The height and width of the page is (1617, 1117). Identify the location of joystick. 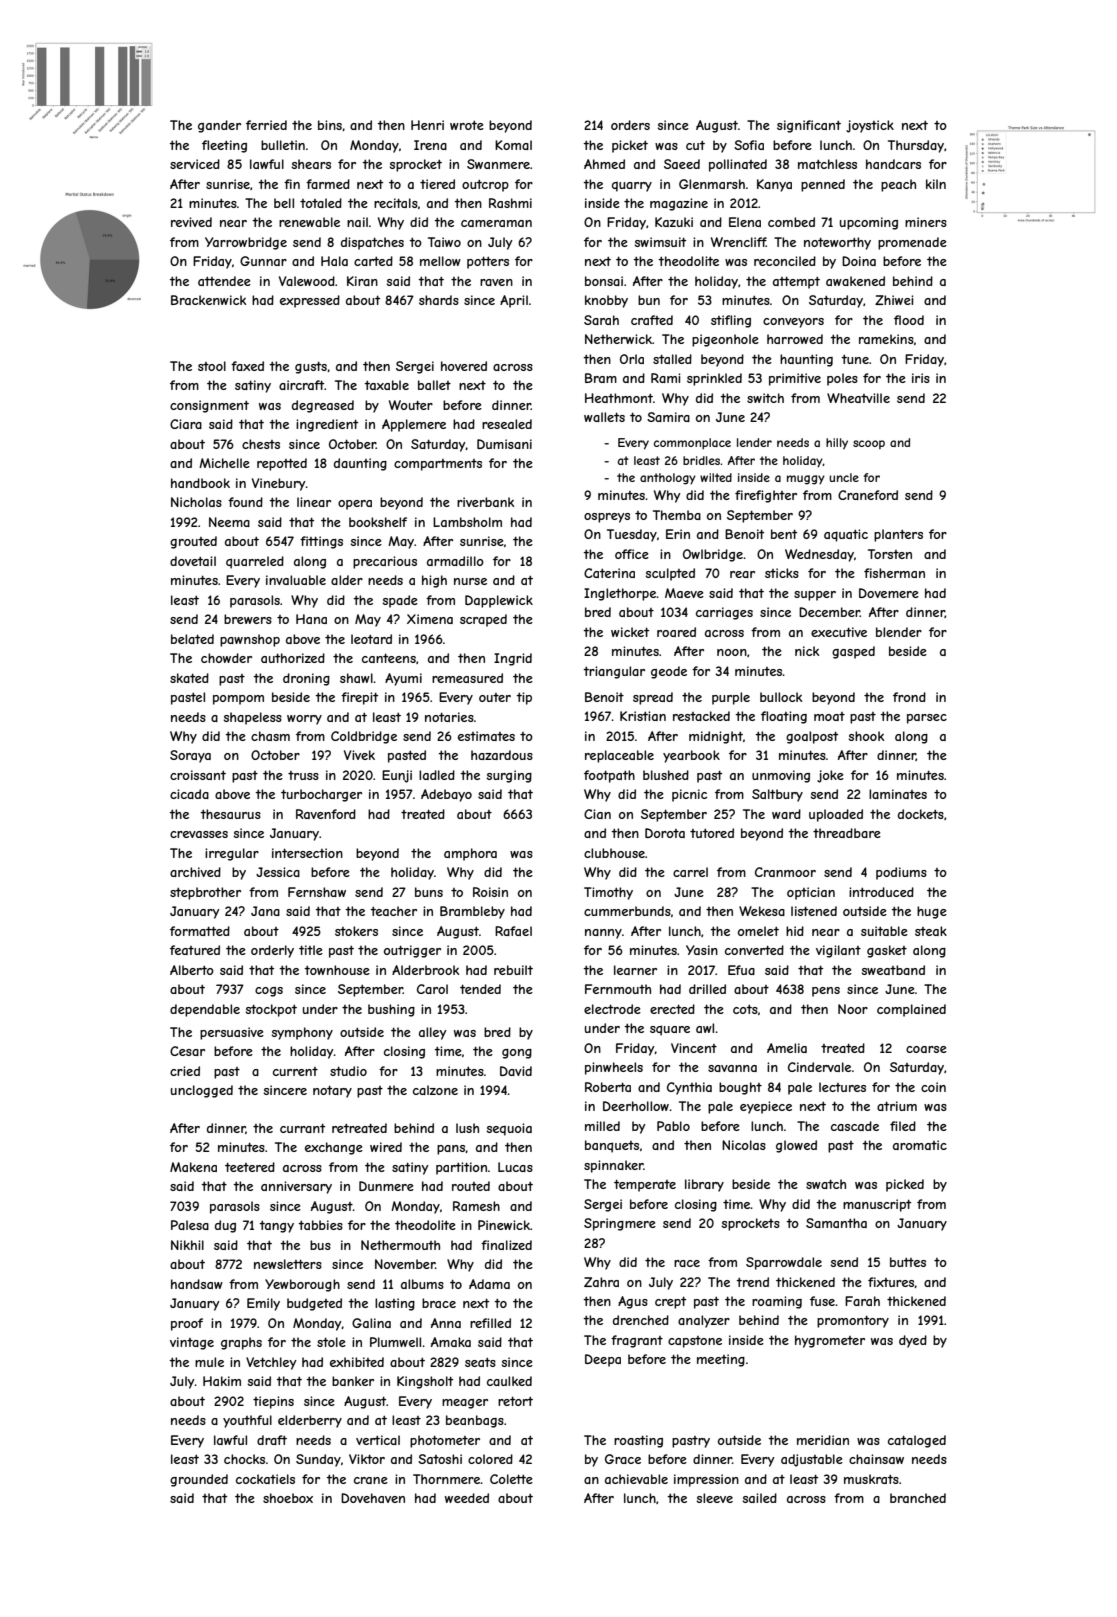
(870, 126).
